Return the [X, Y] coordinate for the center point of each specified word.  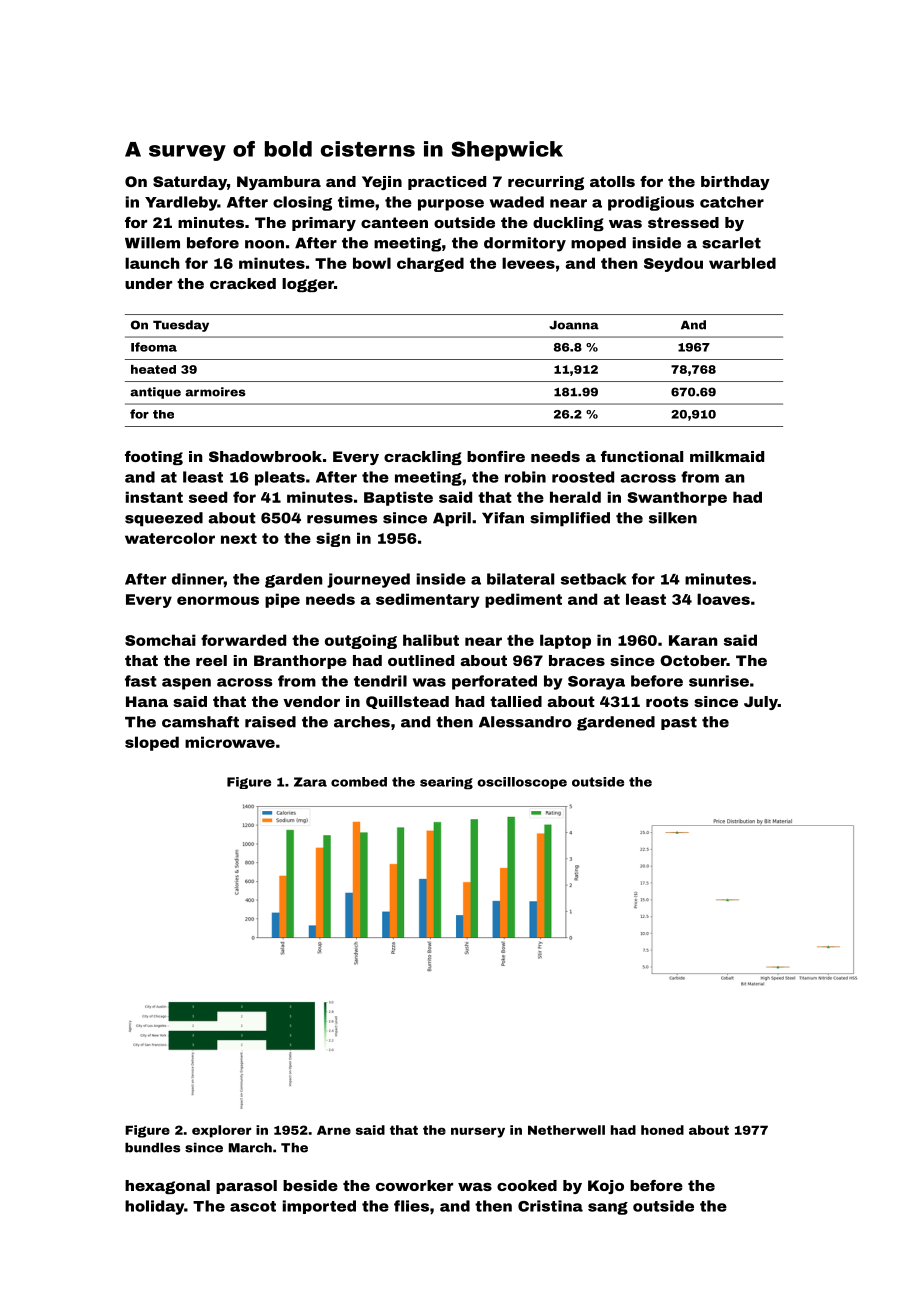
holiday [154, 1207]
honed [662, 1130]
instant [154, 497]
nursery [478, 1132]
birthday [735, 183]
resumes [342, 519]
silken [673, 518]
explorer [222, 1131]
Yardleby [181, 203]
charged [430, 264]
